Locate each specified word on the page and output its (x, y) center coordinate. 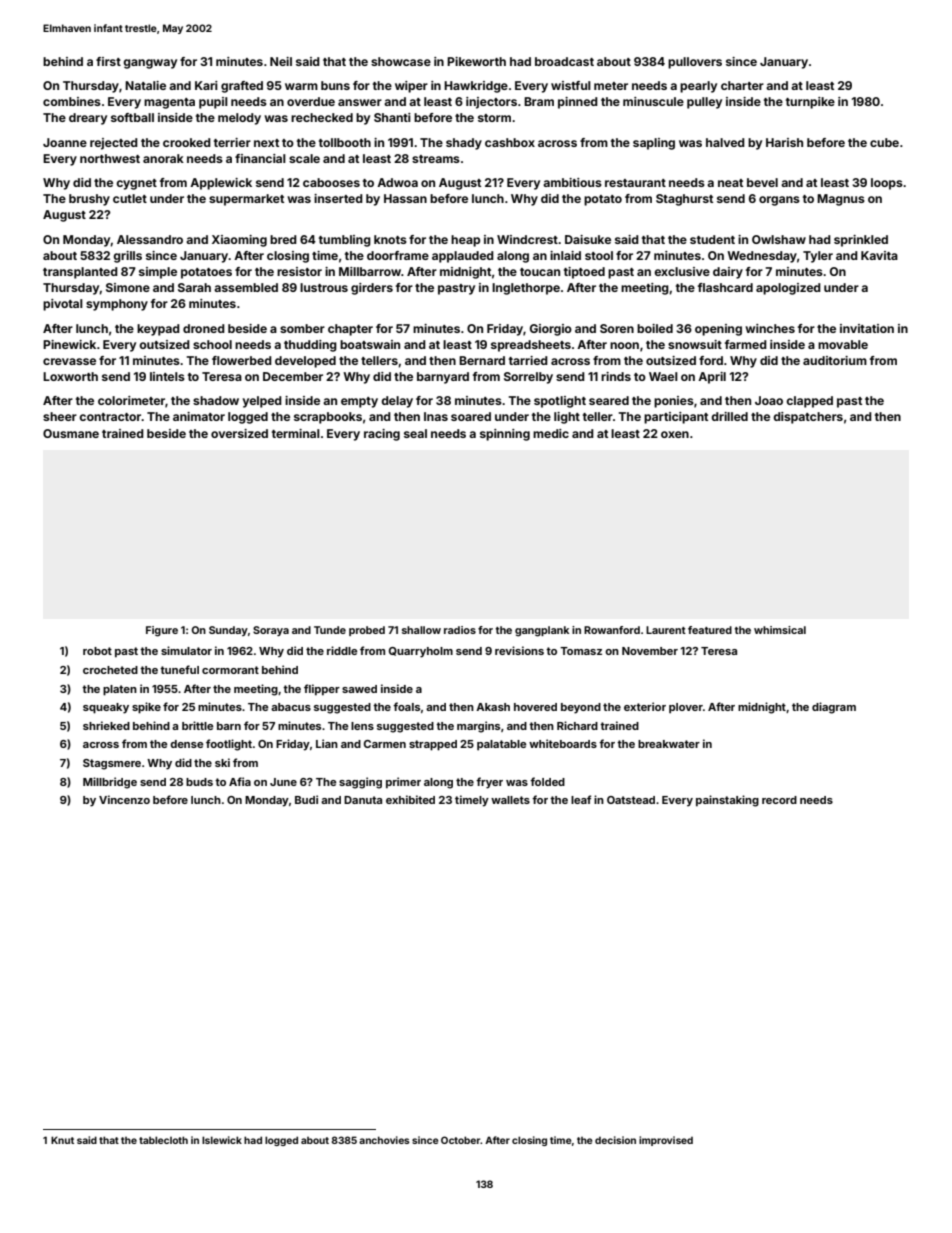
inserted (338, 198)
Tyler (818, 257)
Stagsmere (112, 764)
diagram (834, 708)
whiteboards (563, 743)
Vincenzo (124, 799)
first (108, 61)
